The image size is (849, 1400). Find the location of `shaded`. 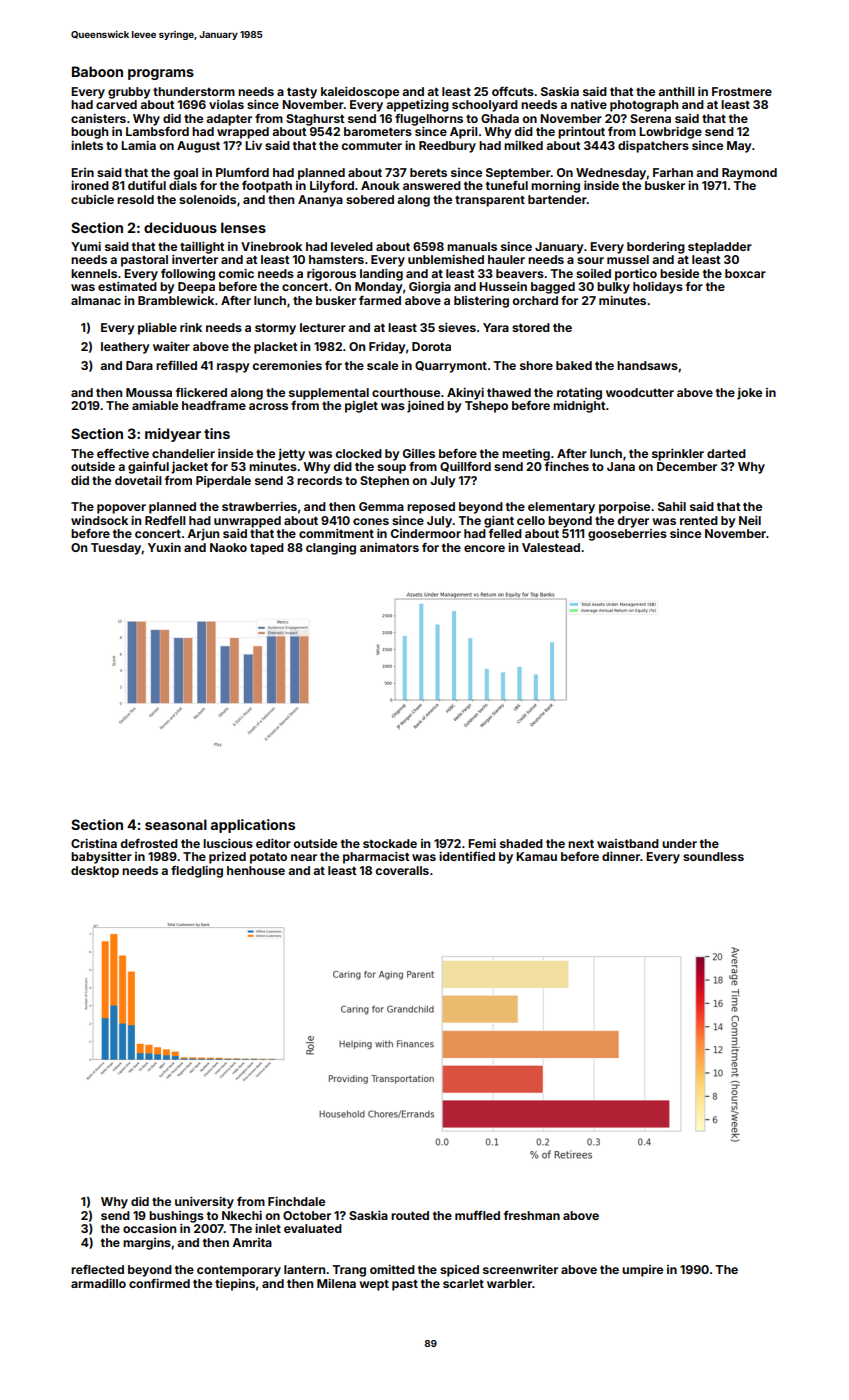

shaded is located at coordinates (521, 843).
